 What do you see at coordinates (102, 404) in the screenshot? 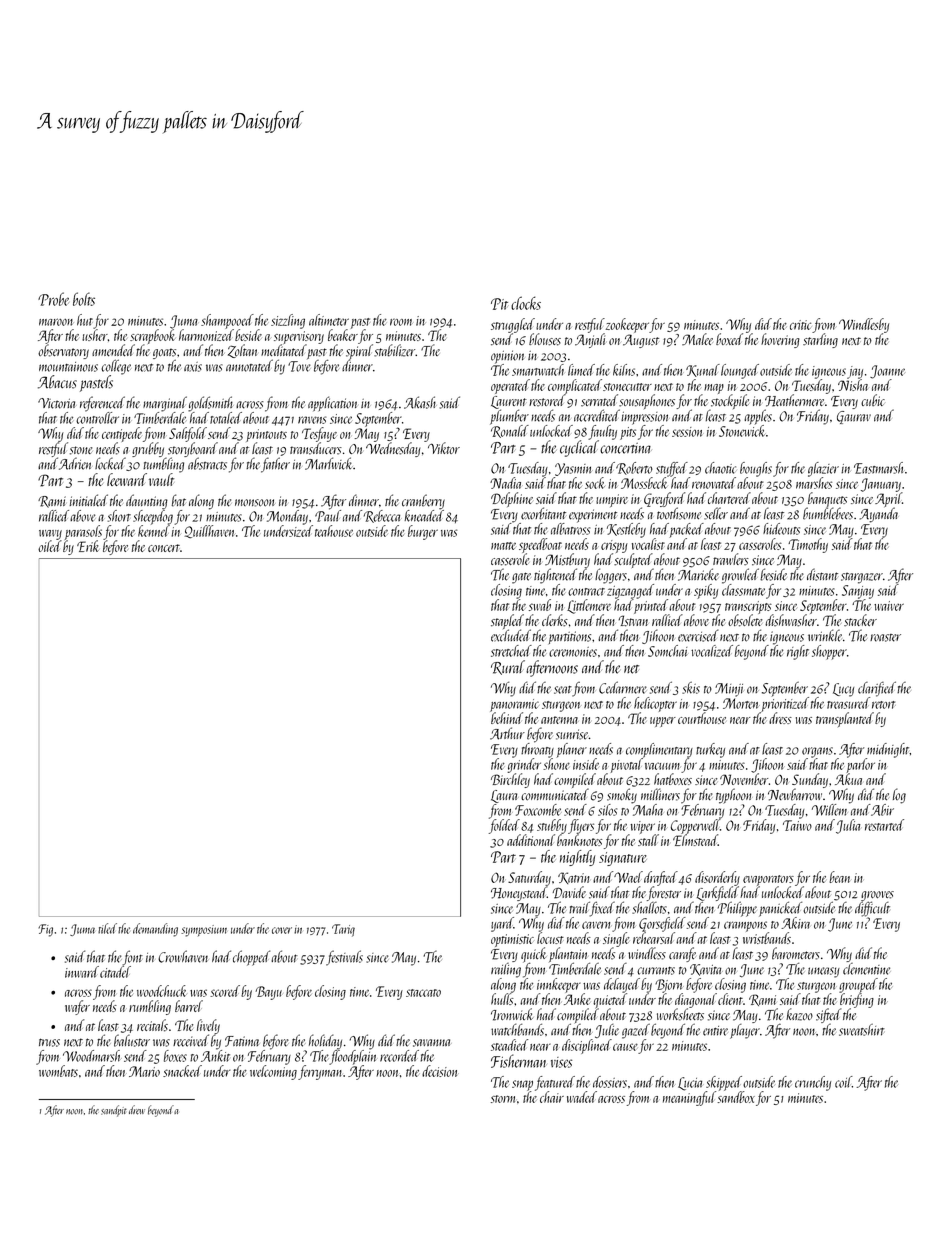
I see `referenced` at bounding box center [102, 404].
